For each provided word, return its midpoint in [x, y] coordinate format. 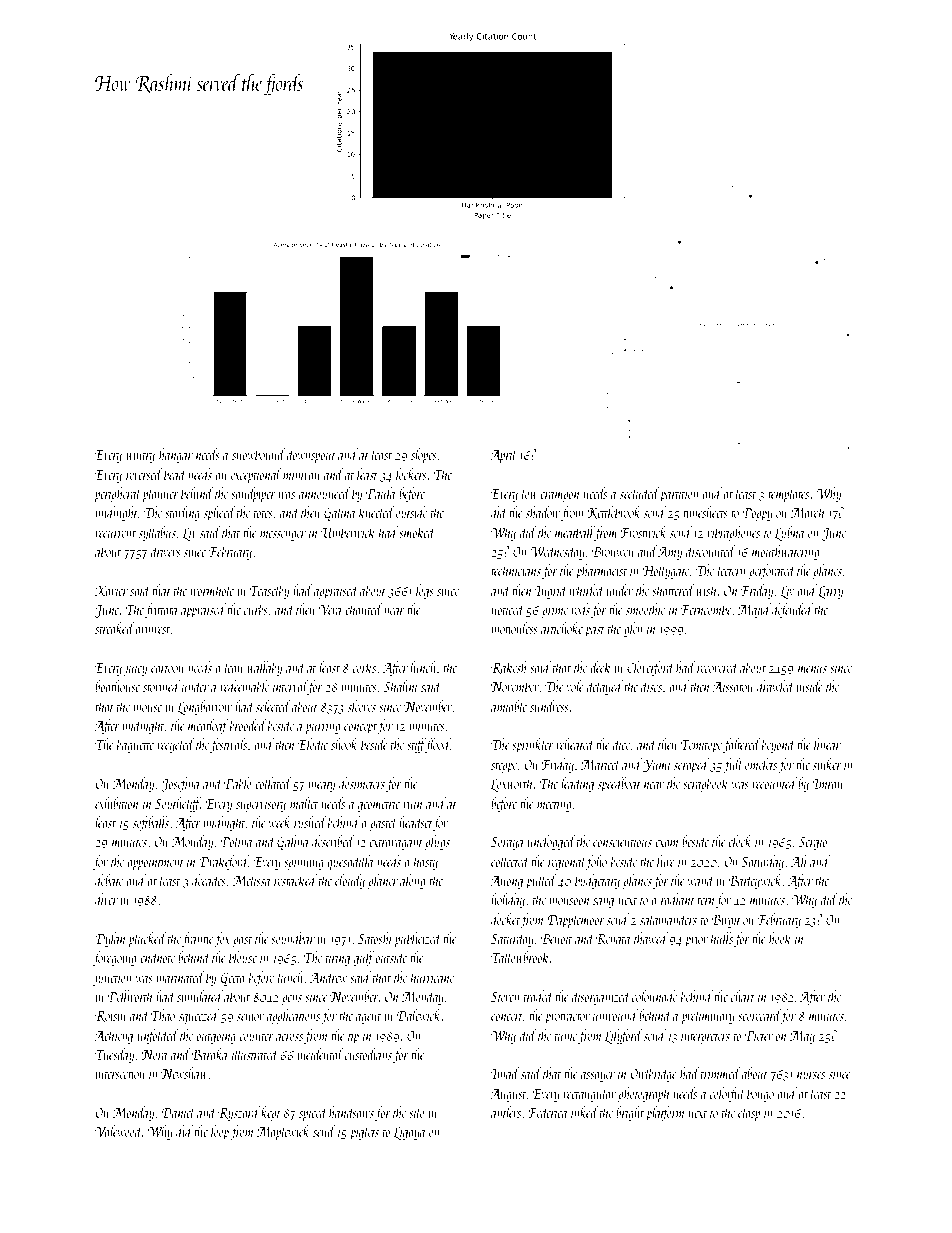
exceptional [256, 475]
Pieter [759, 1035]
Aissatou [732, 686]
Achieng [113, 1036]
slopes [424, 455]
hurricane [432, 977]
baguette [135, 745]
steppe [504, 767]
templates [788, 494]
